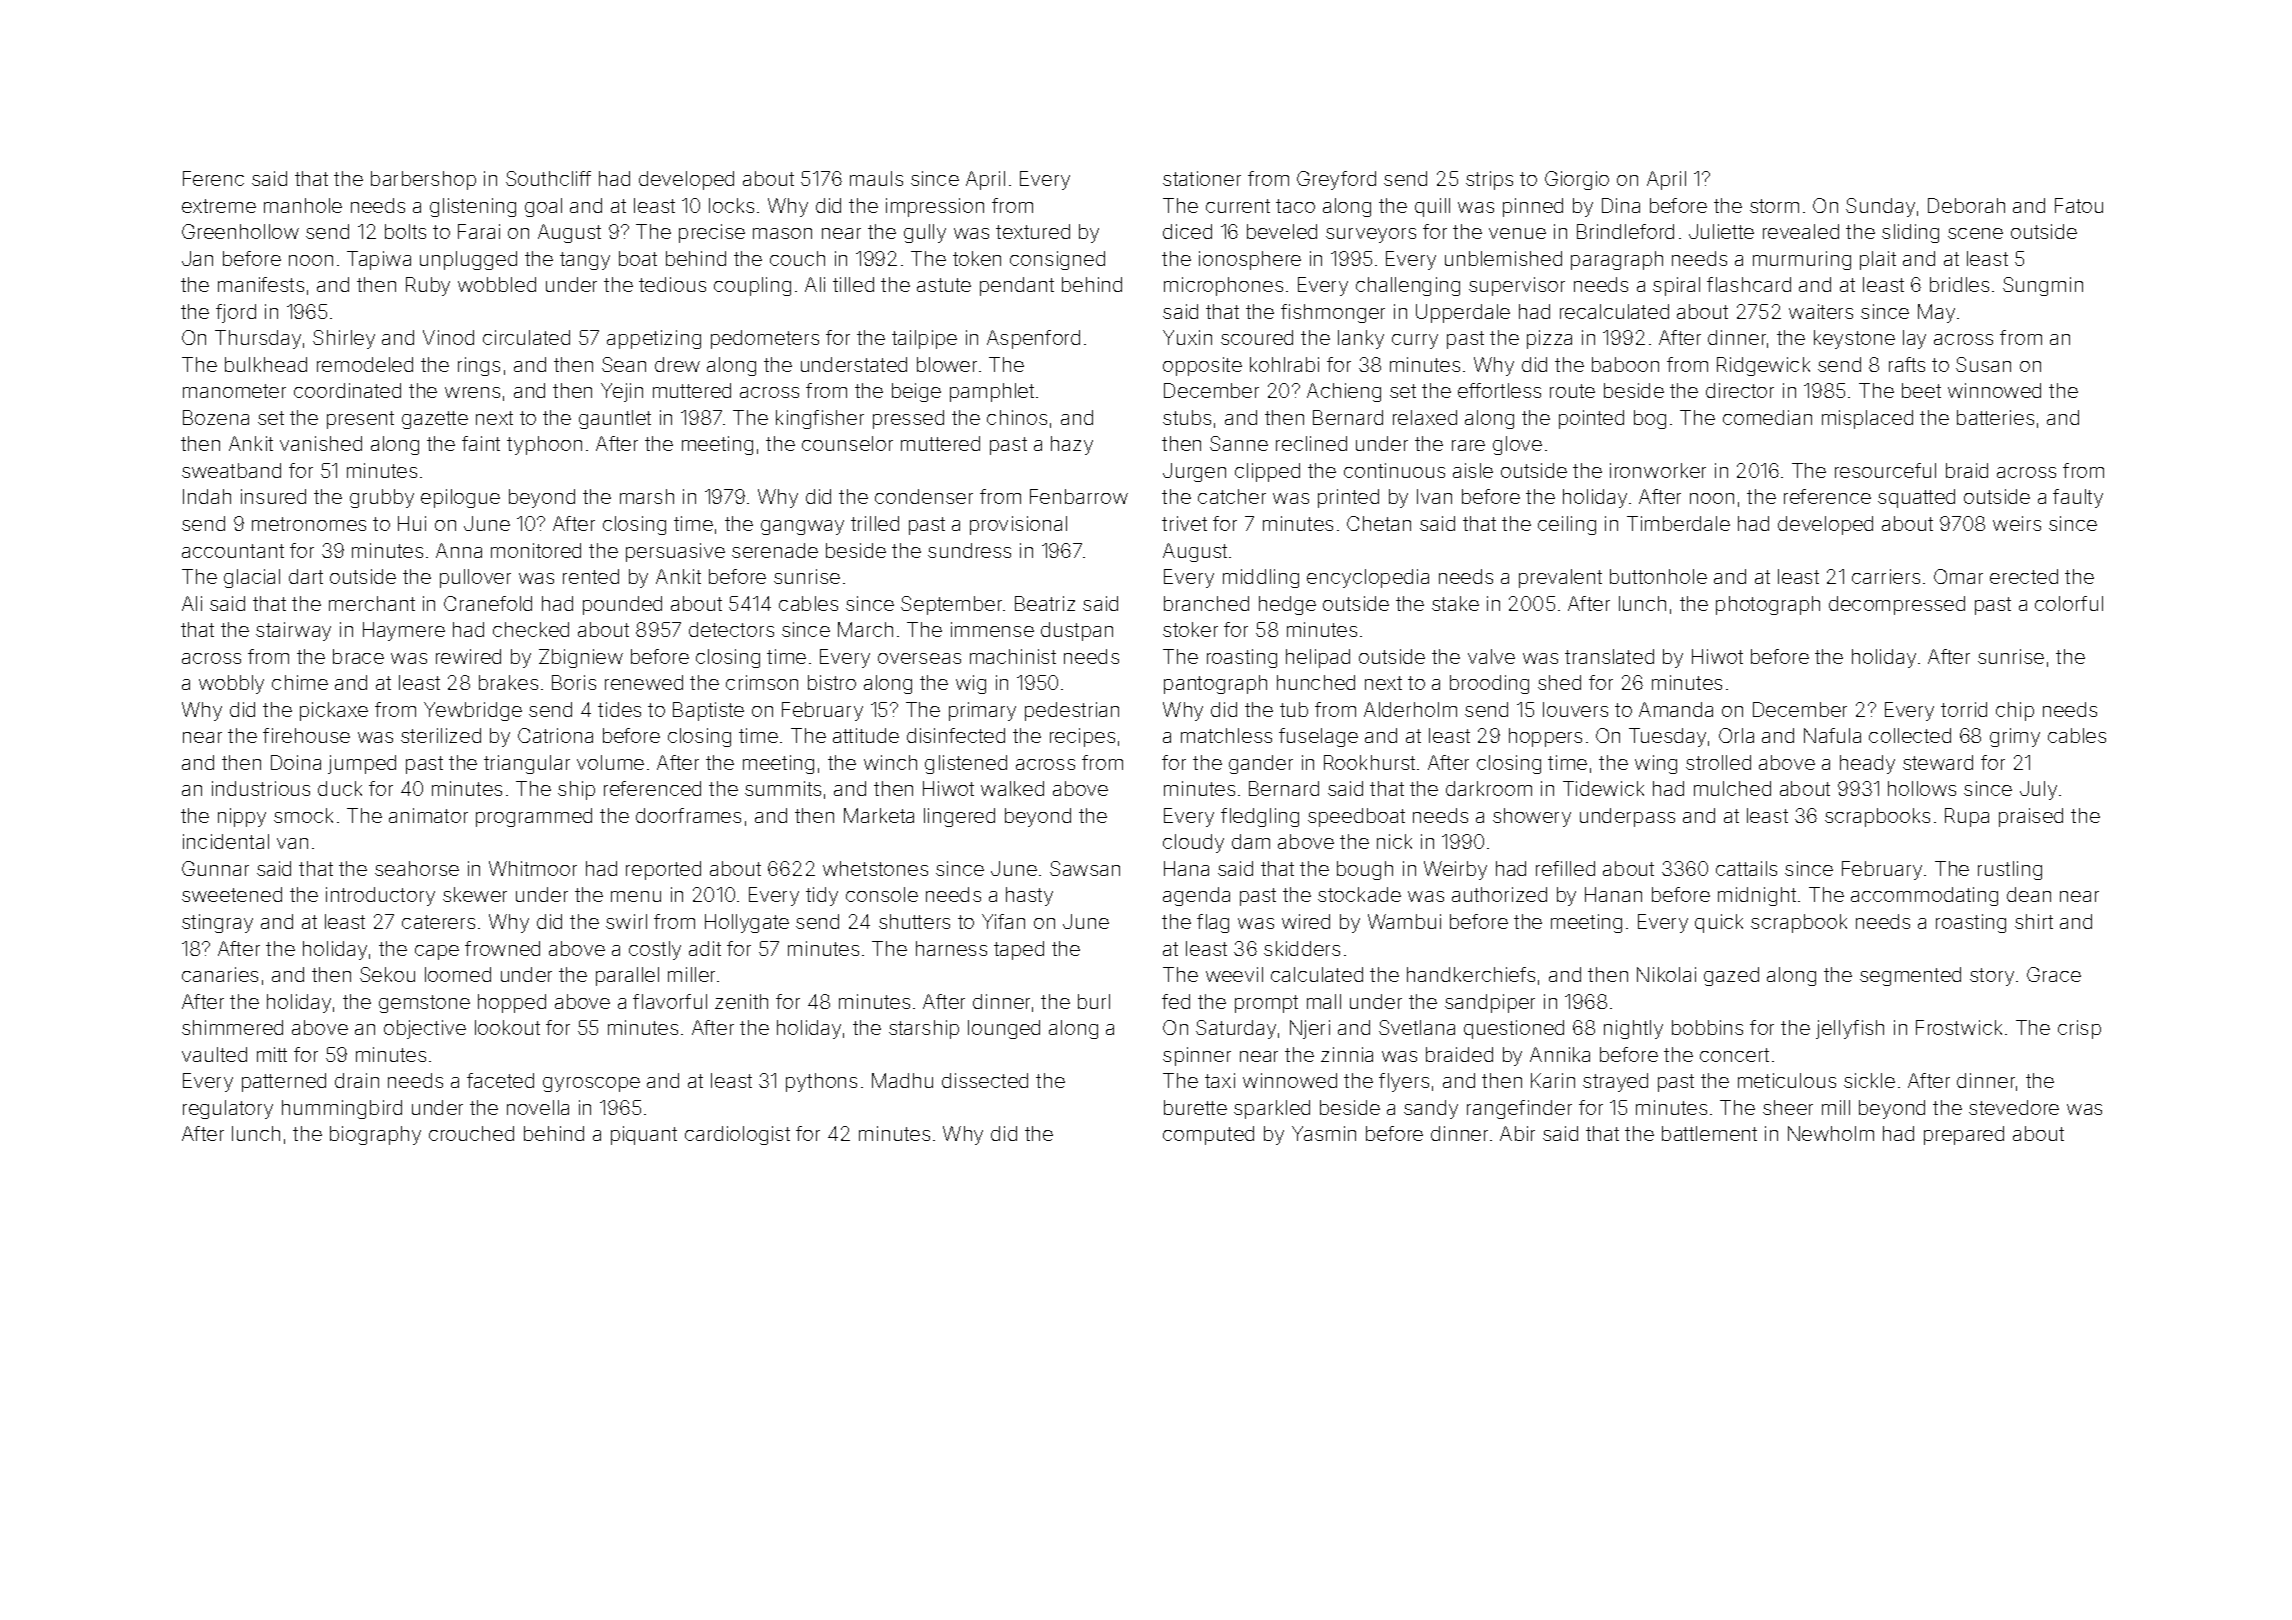  What do you see at coordinates (2034, 921) in the screenshot?
I see `shirt` at bounding box center [2034, 921].
